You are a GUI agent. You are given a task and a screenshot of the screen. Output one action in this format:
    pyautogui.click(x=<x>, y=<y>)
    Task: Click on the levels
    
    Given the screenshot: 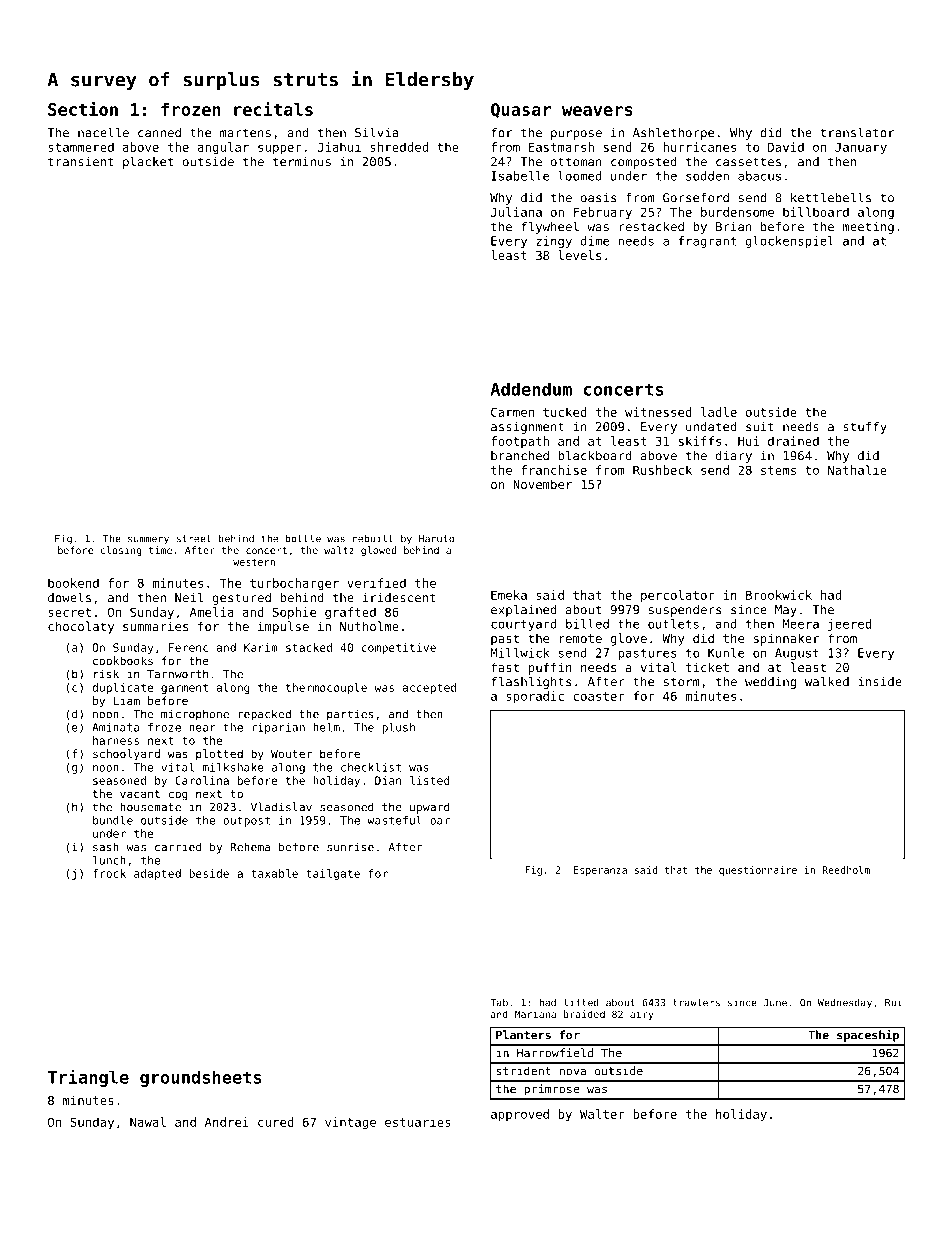 What is the action you would take?
    pyautogui.click(x=579, y=255)
